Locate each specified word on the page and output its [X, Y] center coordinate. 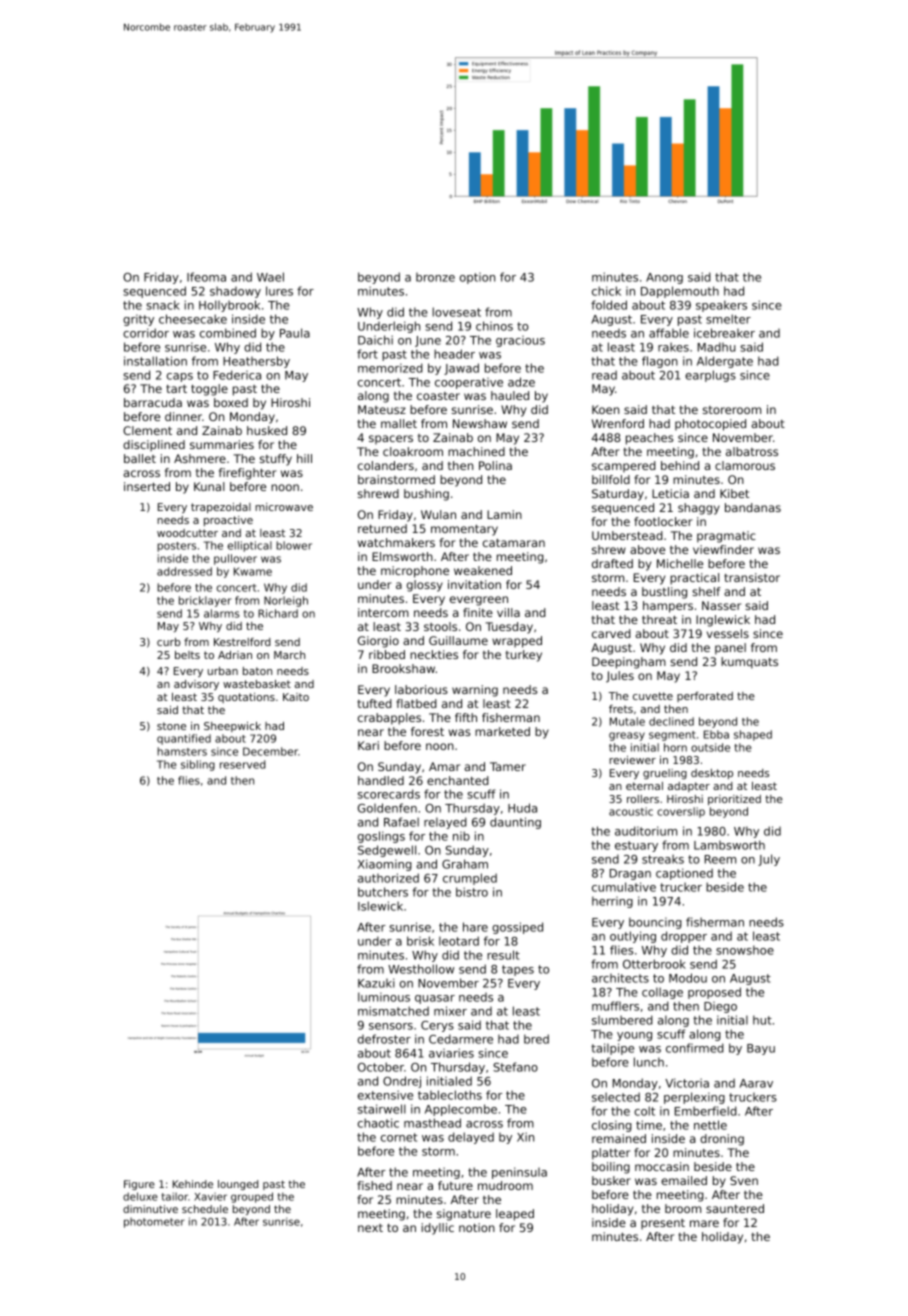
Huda [522, 808]
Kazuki [376, 983]
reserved [243, 764]
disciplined [154, 446]
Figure [139, 1185]
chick [606, 291]
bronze [435, 277]
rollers [643, 799]
